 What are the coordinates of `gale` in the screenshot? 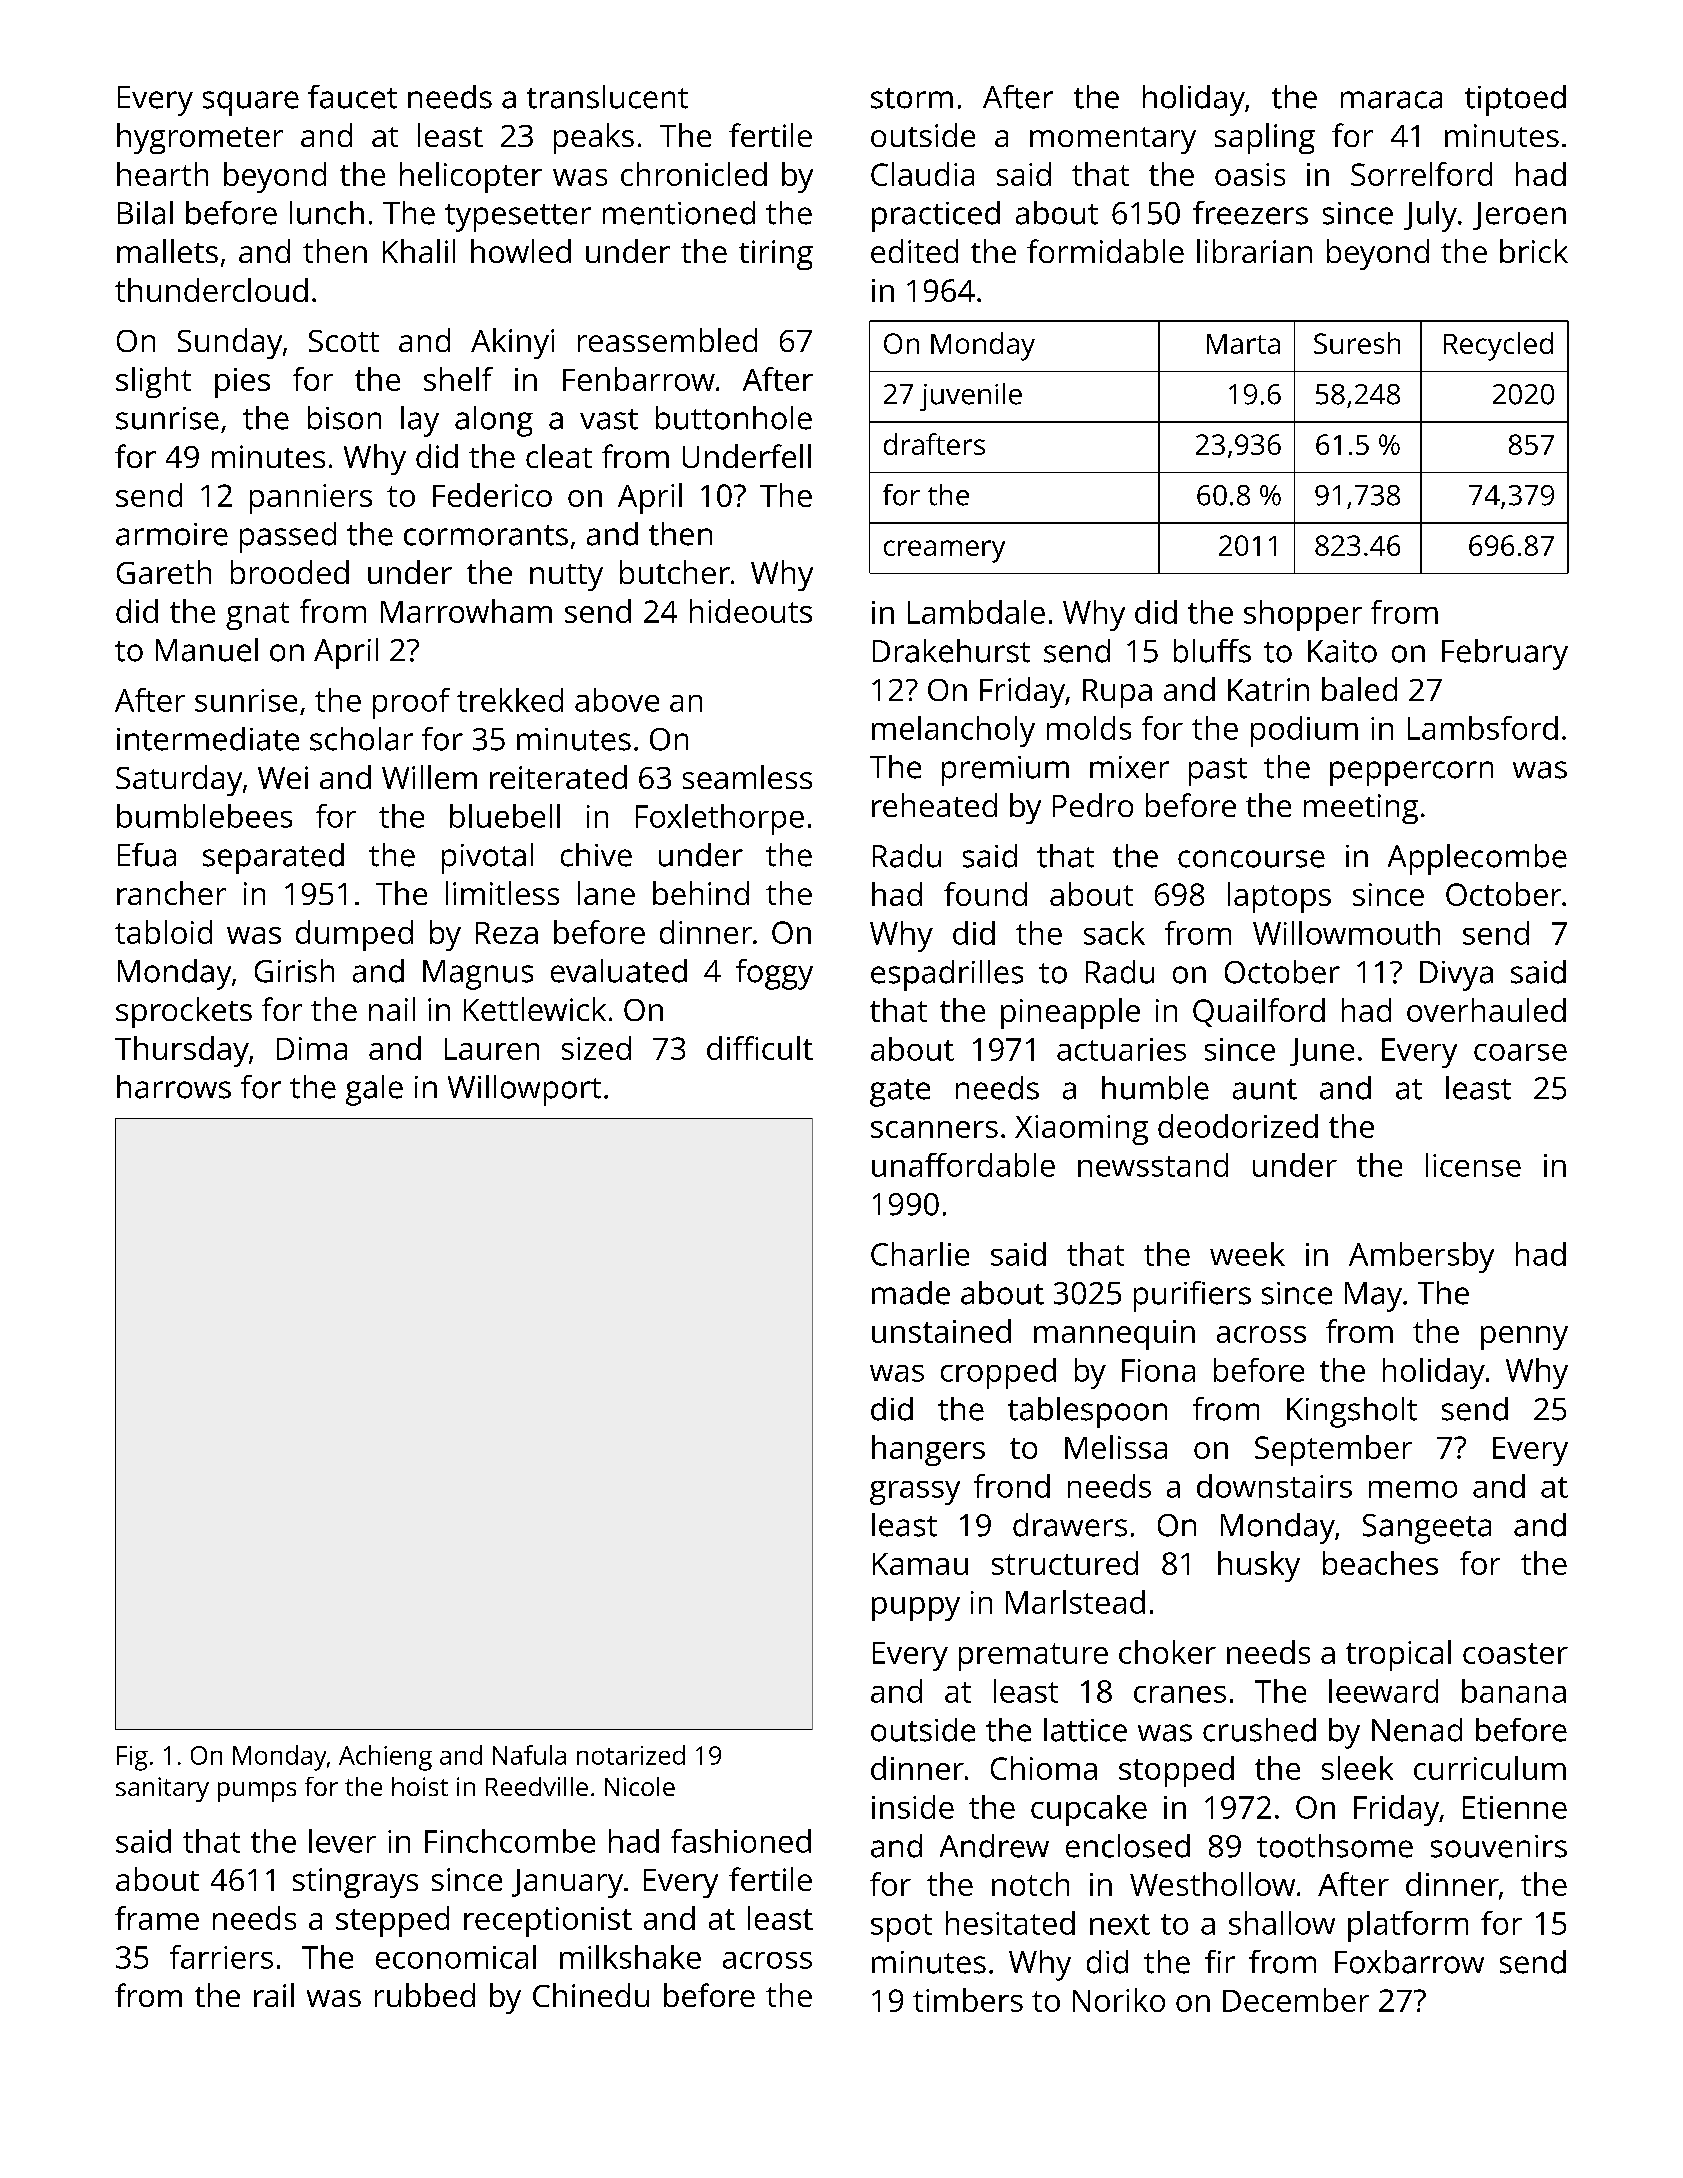 It's located at (374, 1090).
